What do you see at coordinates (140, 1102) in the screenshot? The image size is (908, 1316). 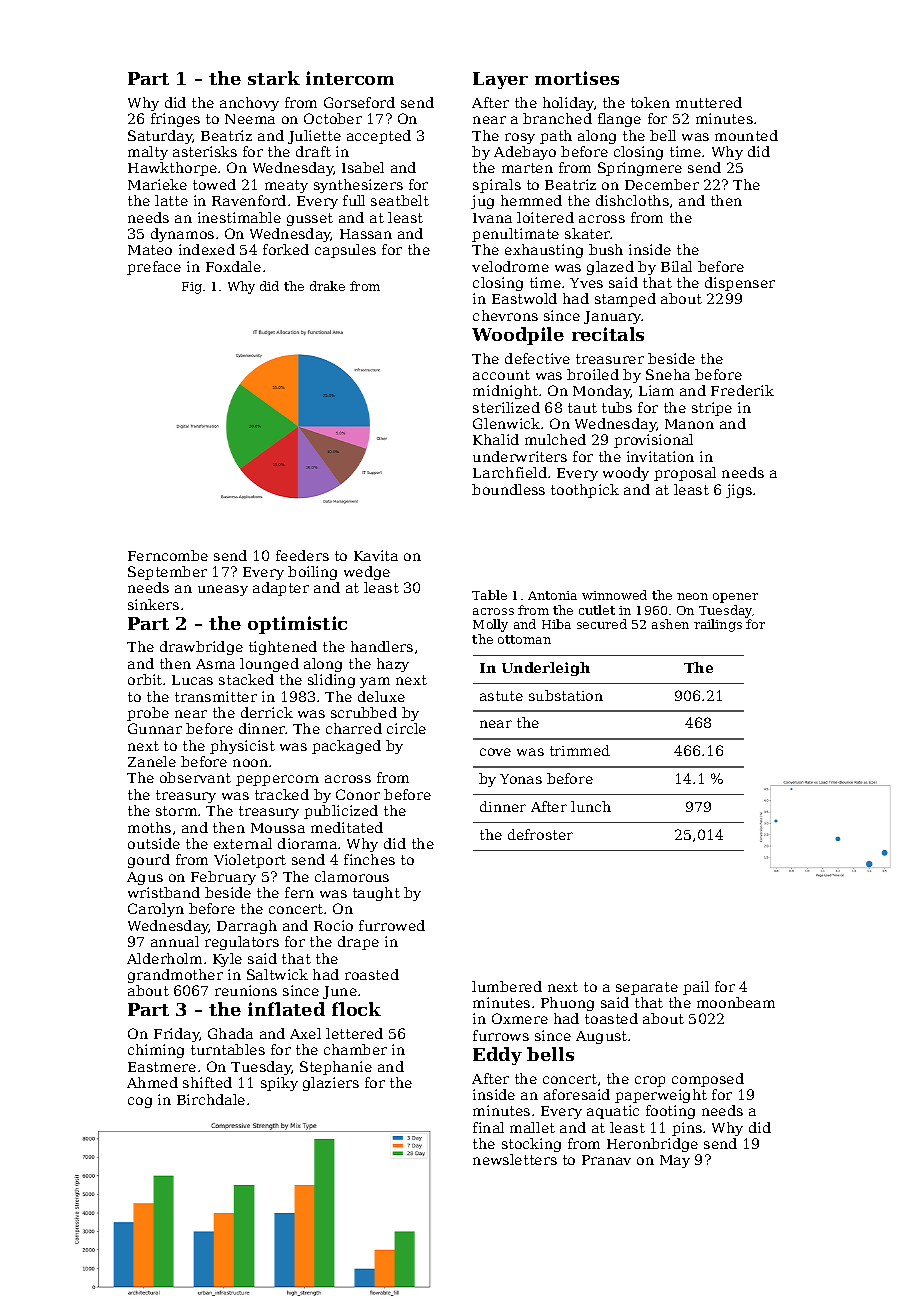 I see `cog` at bounding box center [140, 1102].
